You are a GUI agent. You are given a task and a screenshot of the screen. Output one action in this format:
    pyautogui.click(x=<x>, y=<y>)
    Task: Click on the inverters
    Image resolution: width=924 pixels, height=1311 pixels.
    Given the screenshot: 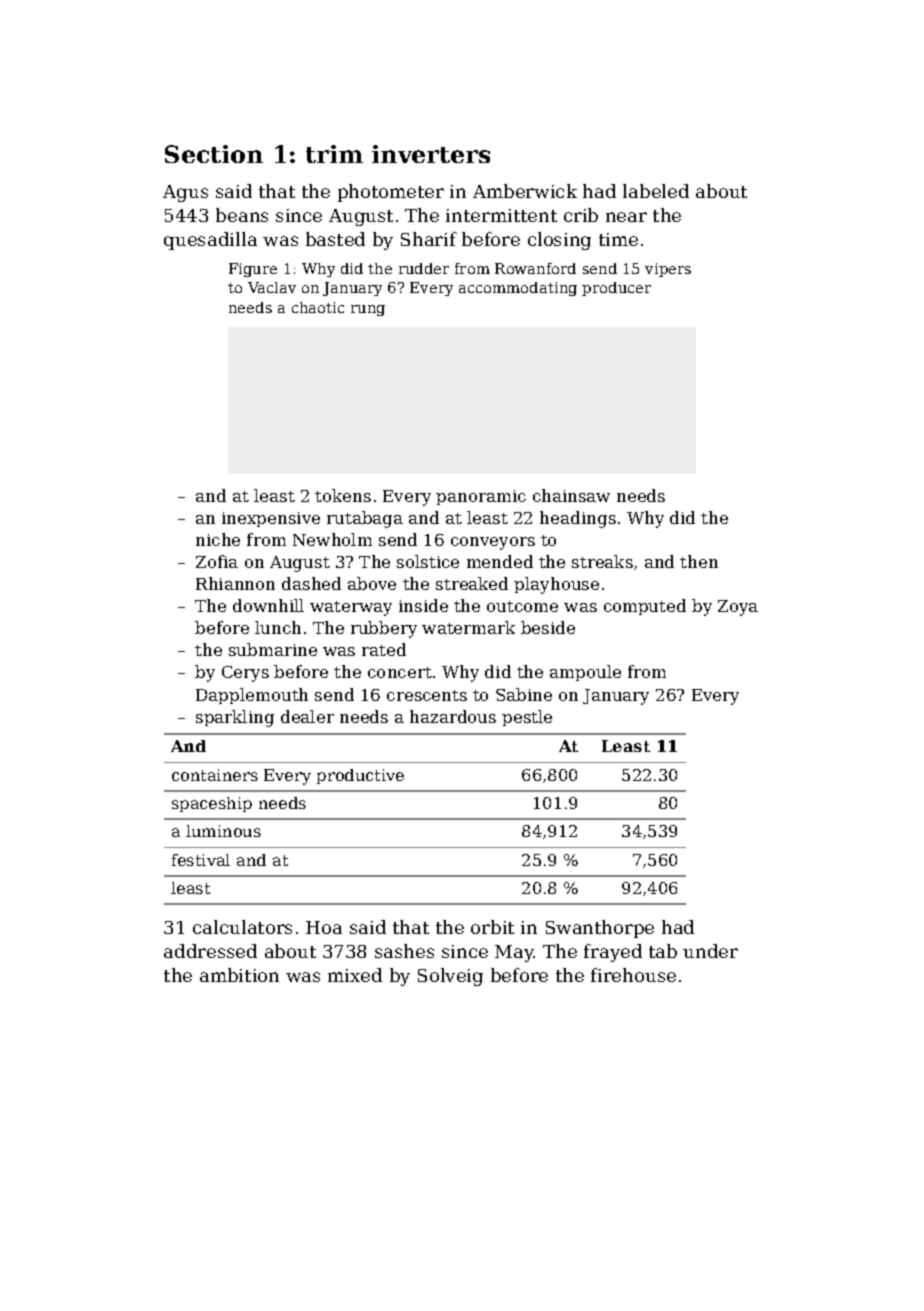 What is the action you would take?
    pyautogui.click(x=431, y=154)
